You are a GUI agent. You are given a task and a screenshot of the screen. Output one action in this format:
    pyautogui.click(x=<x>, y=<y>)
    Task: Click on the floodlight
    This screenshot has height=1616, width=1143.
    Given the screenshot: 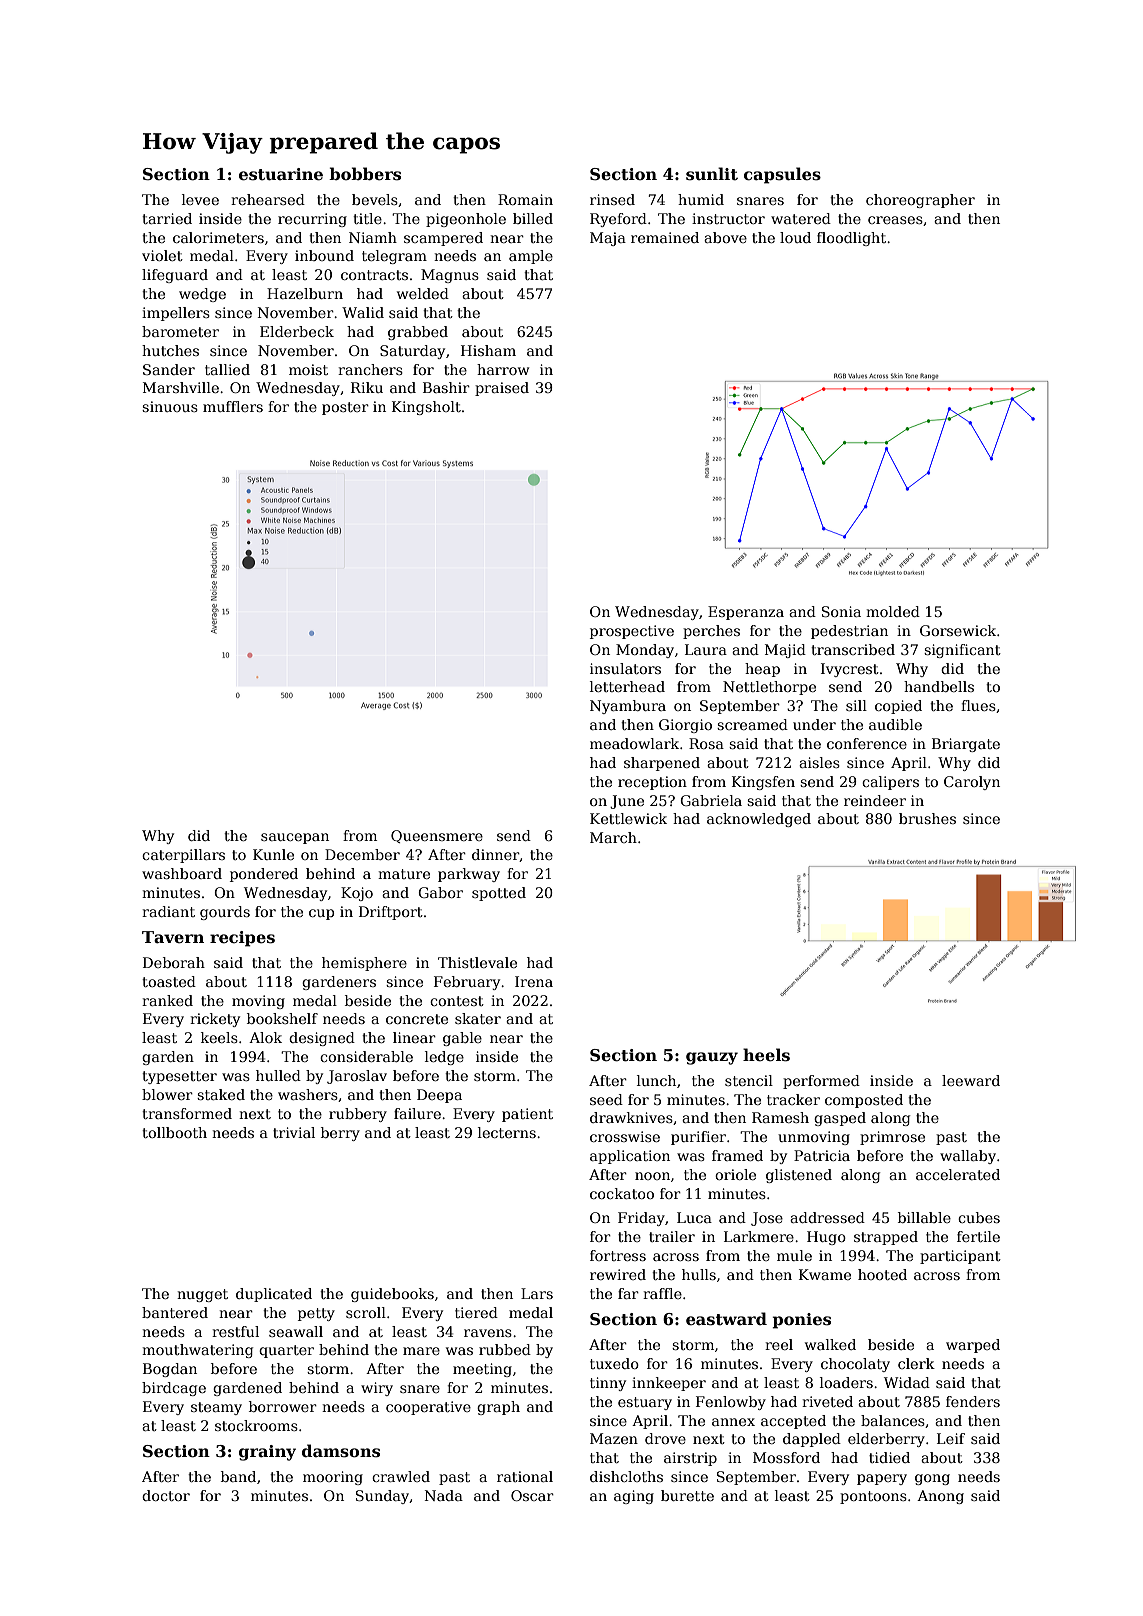 What is the action you would take?
    pyautogui.click(x=851, y=239)
